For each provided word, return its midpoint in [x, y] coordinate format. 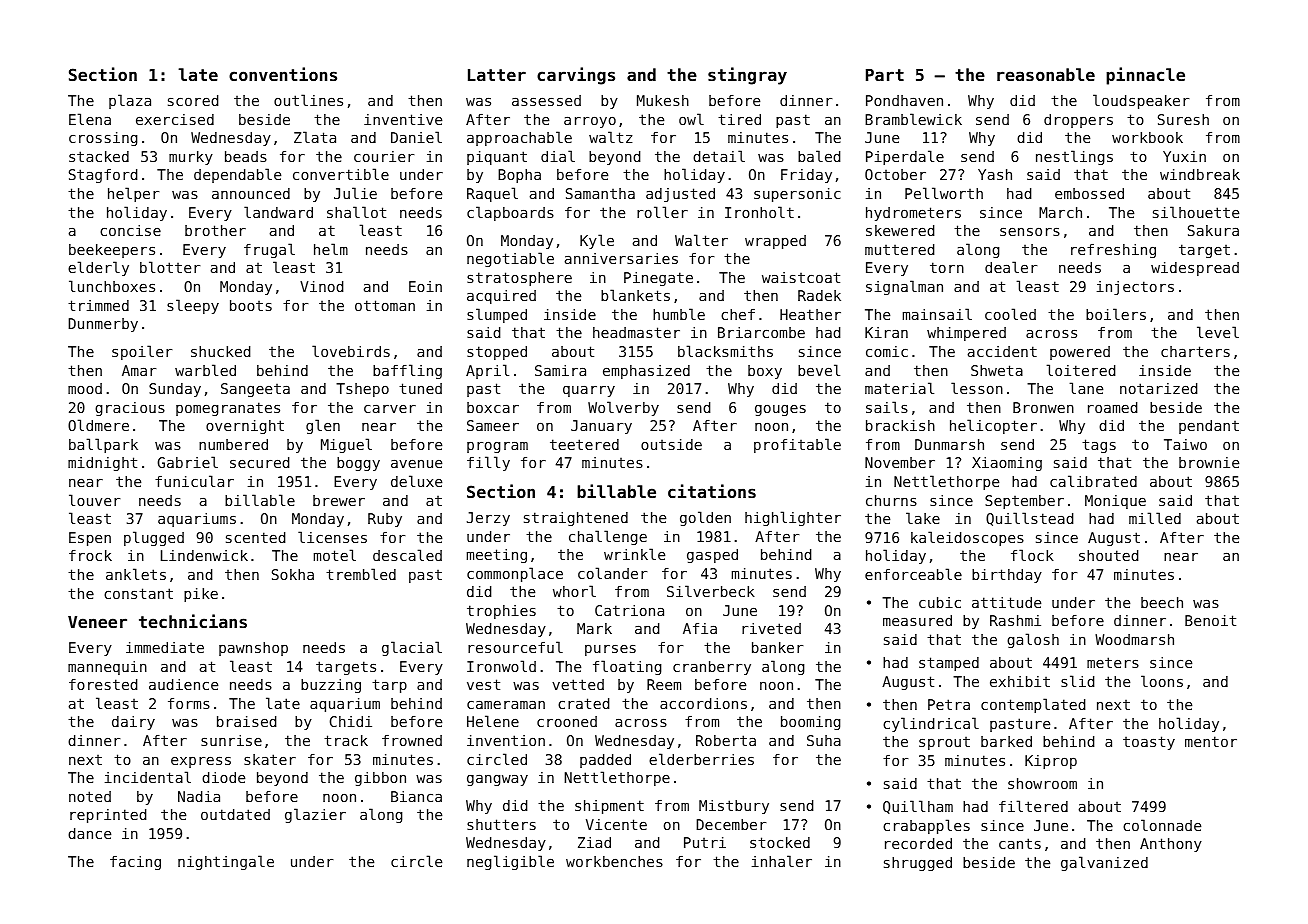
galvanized [1104, 863]
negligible [510, 862]
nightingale [226, 862]
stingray [747, 76]
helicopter [993, 426]
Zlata [315, 137]
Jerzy [488, 519]
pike [201, 595]
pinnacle [1145, 76]
